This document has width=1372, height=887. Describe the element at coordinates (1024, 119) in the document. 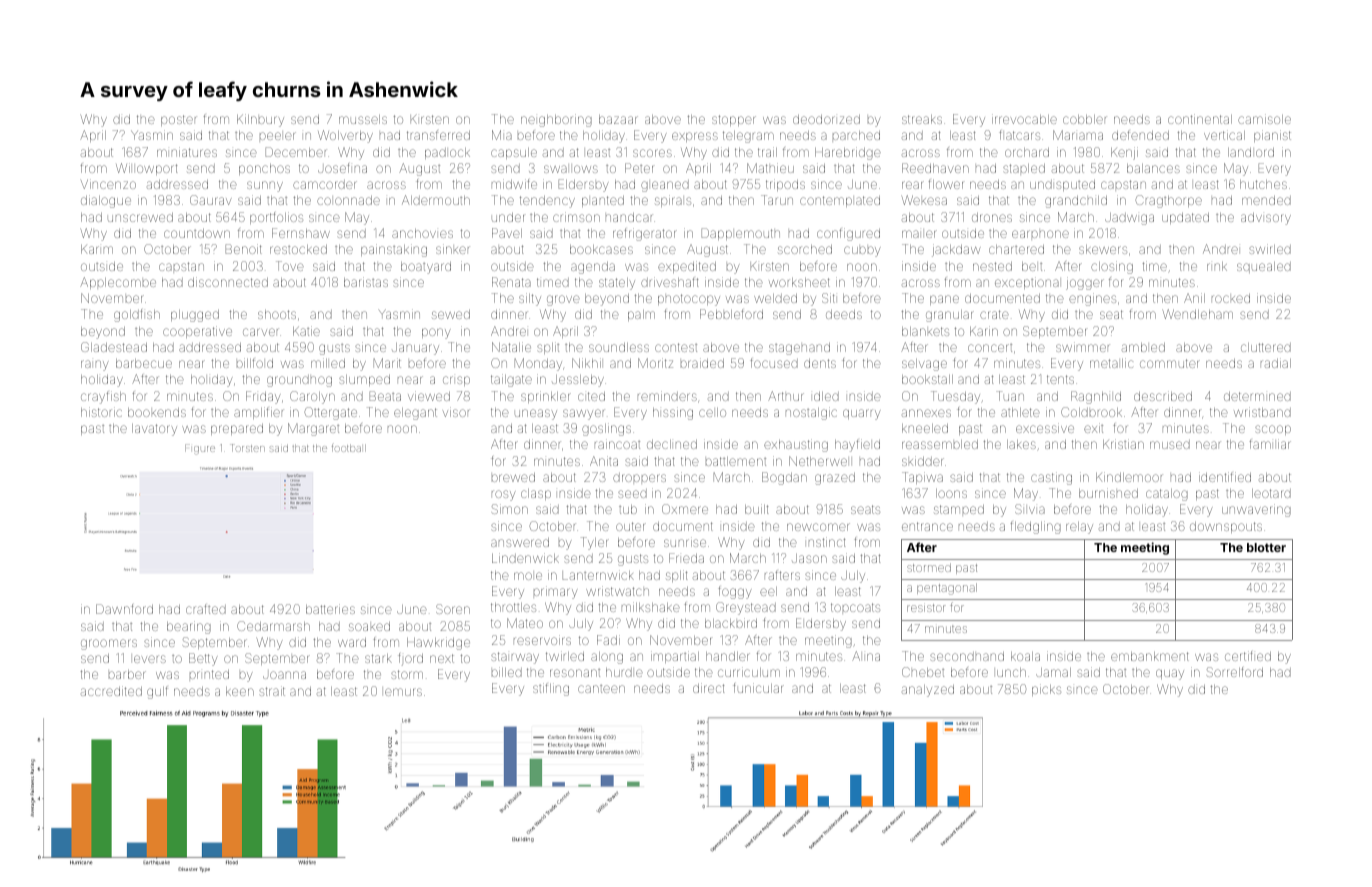

I see `irrevocable` at that location.
